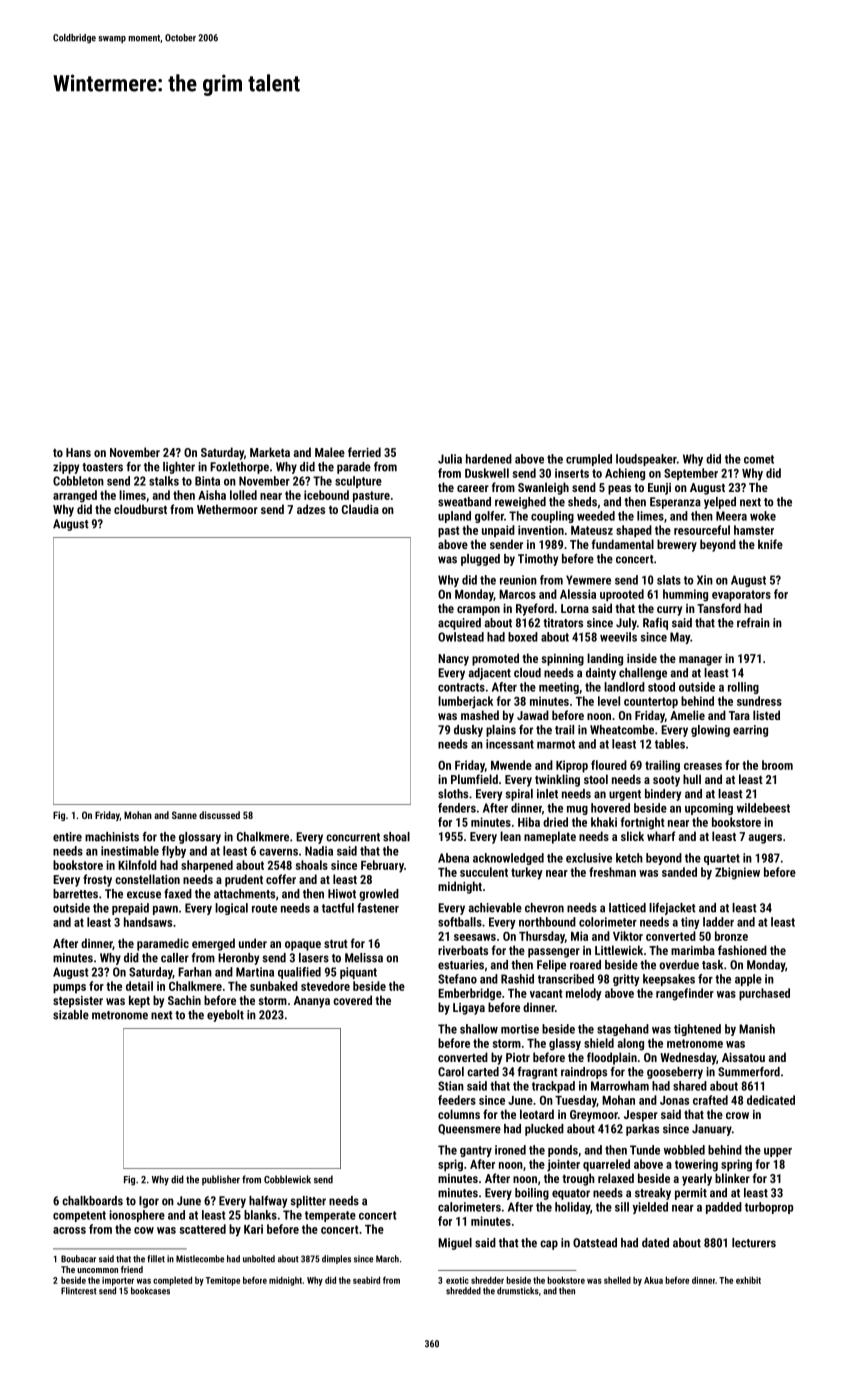  What do you see at coordinates (219, 815) in the page?
I see `discussed` at bounding box center [219, 815].
